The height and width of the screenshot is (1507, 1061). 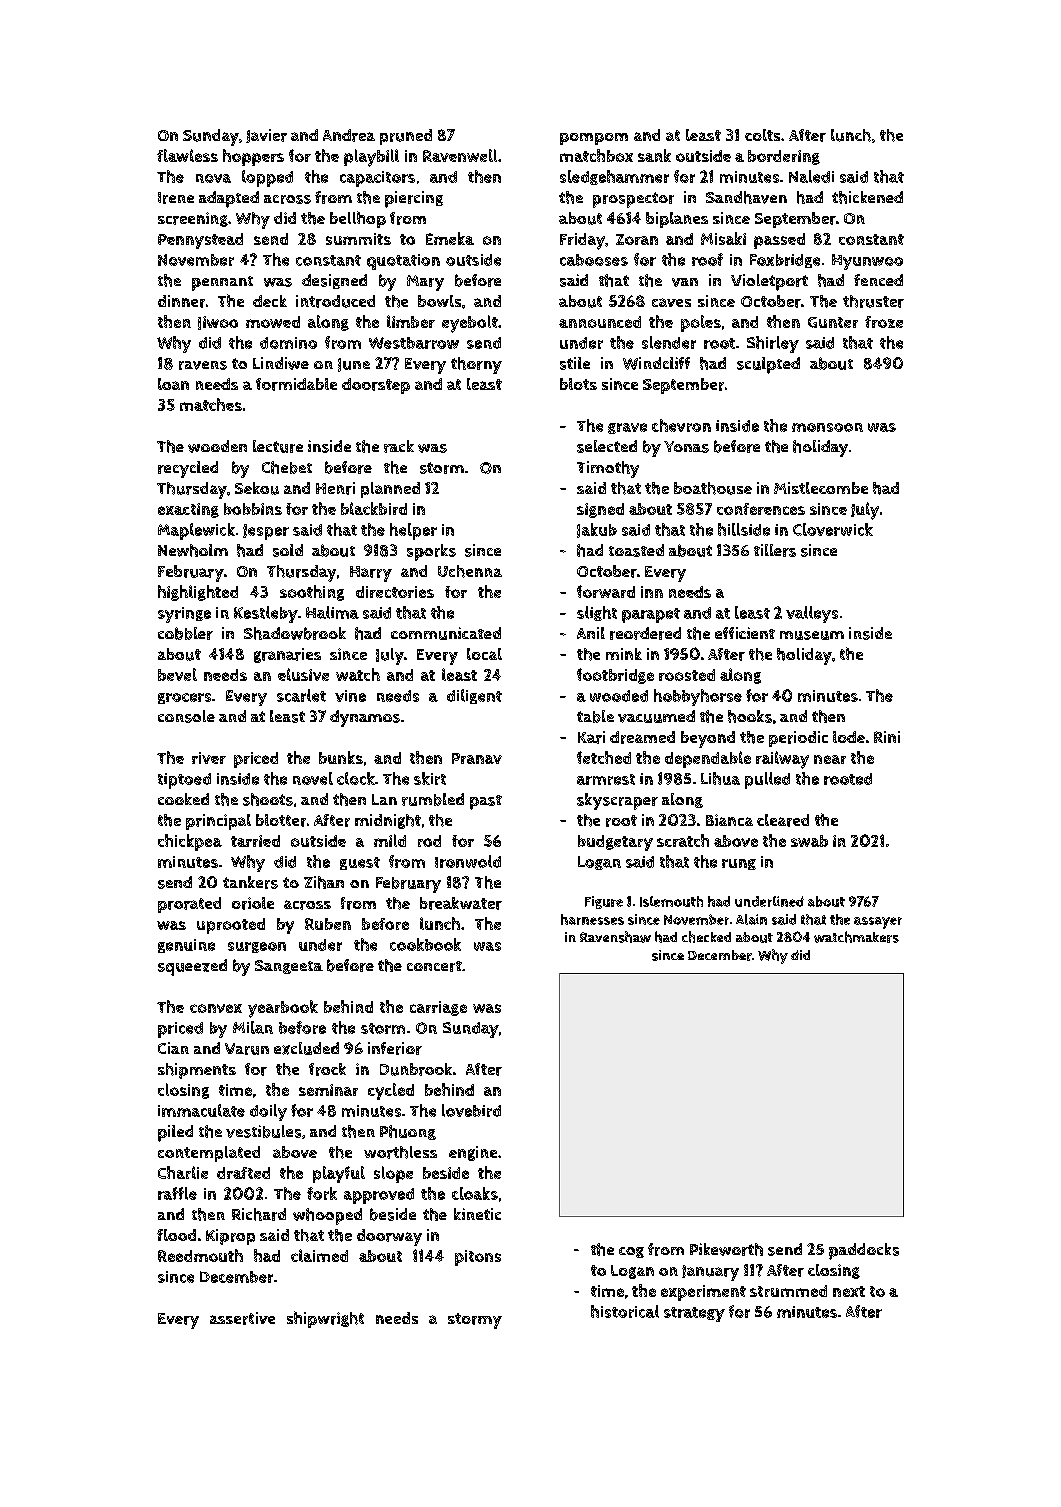 What do you see at coordinates (884, 322) in the screenshot?
I see `froze` at bounding box center [884, 322].
